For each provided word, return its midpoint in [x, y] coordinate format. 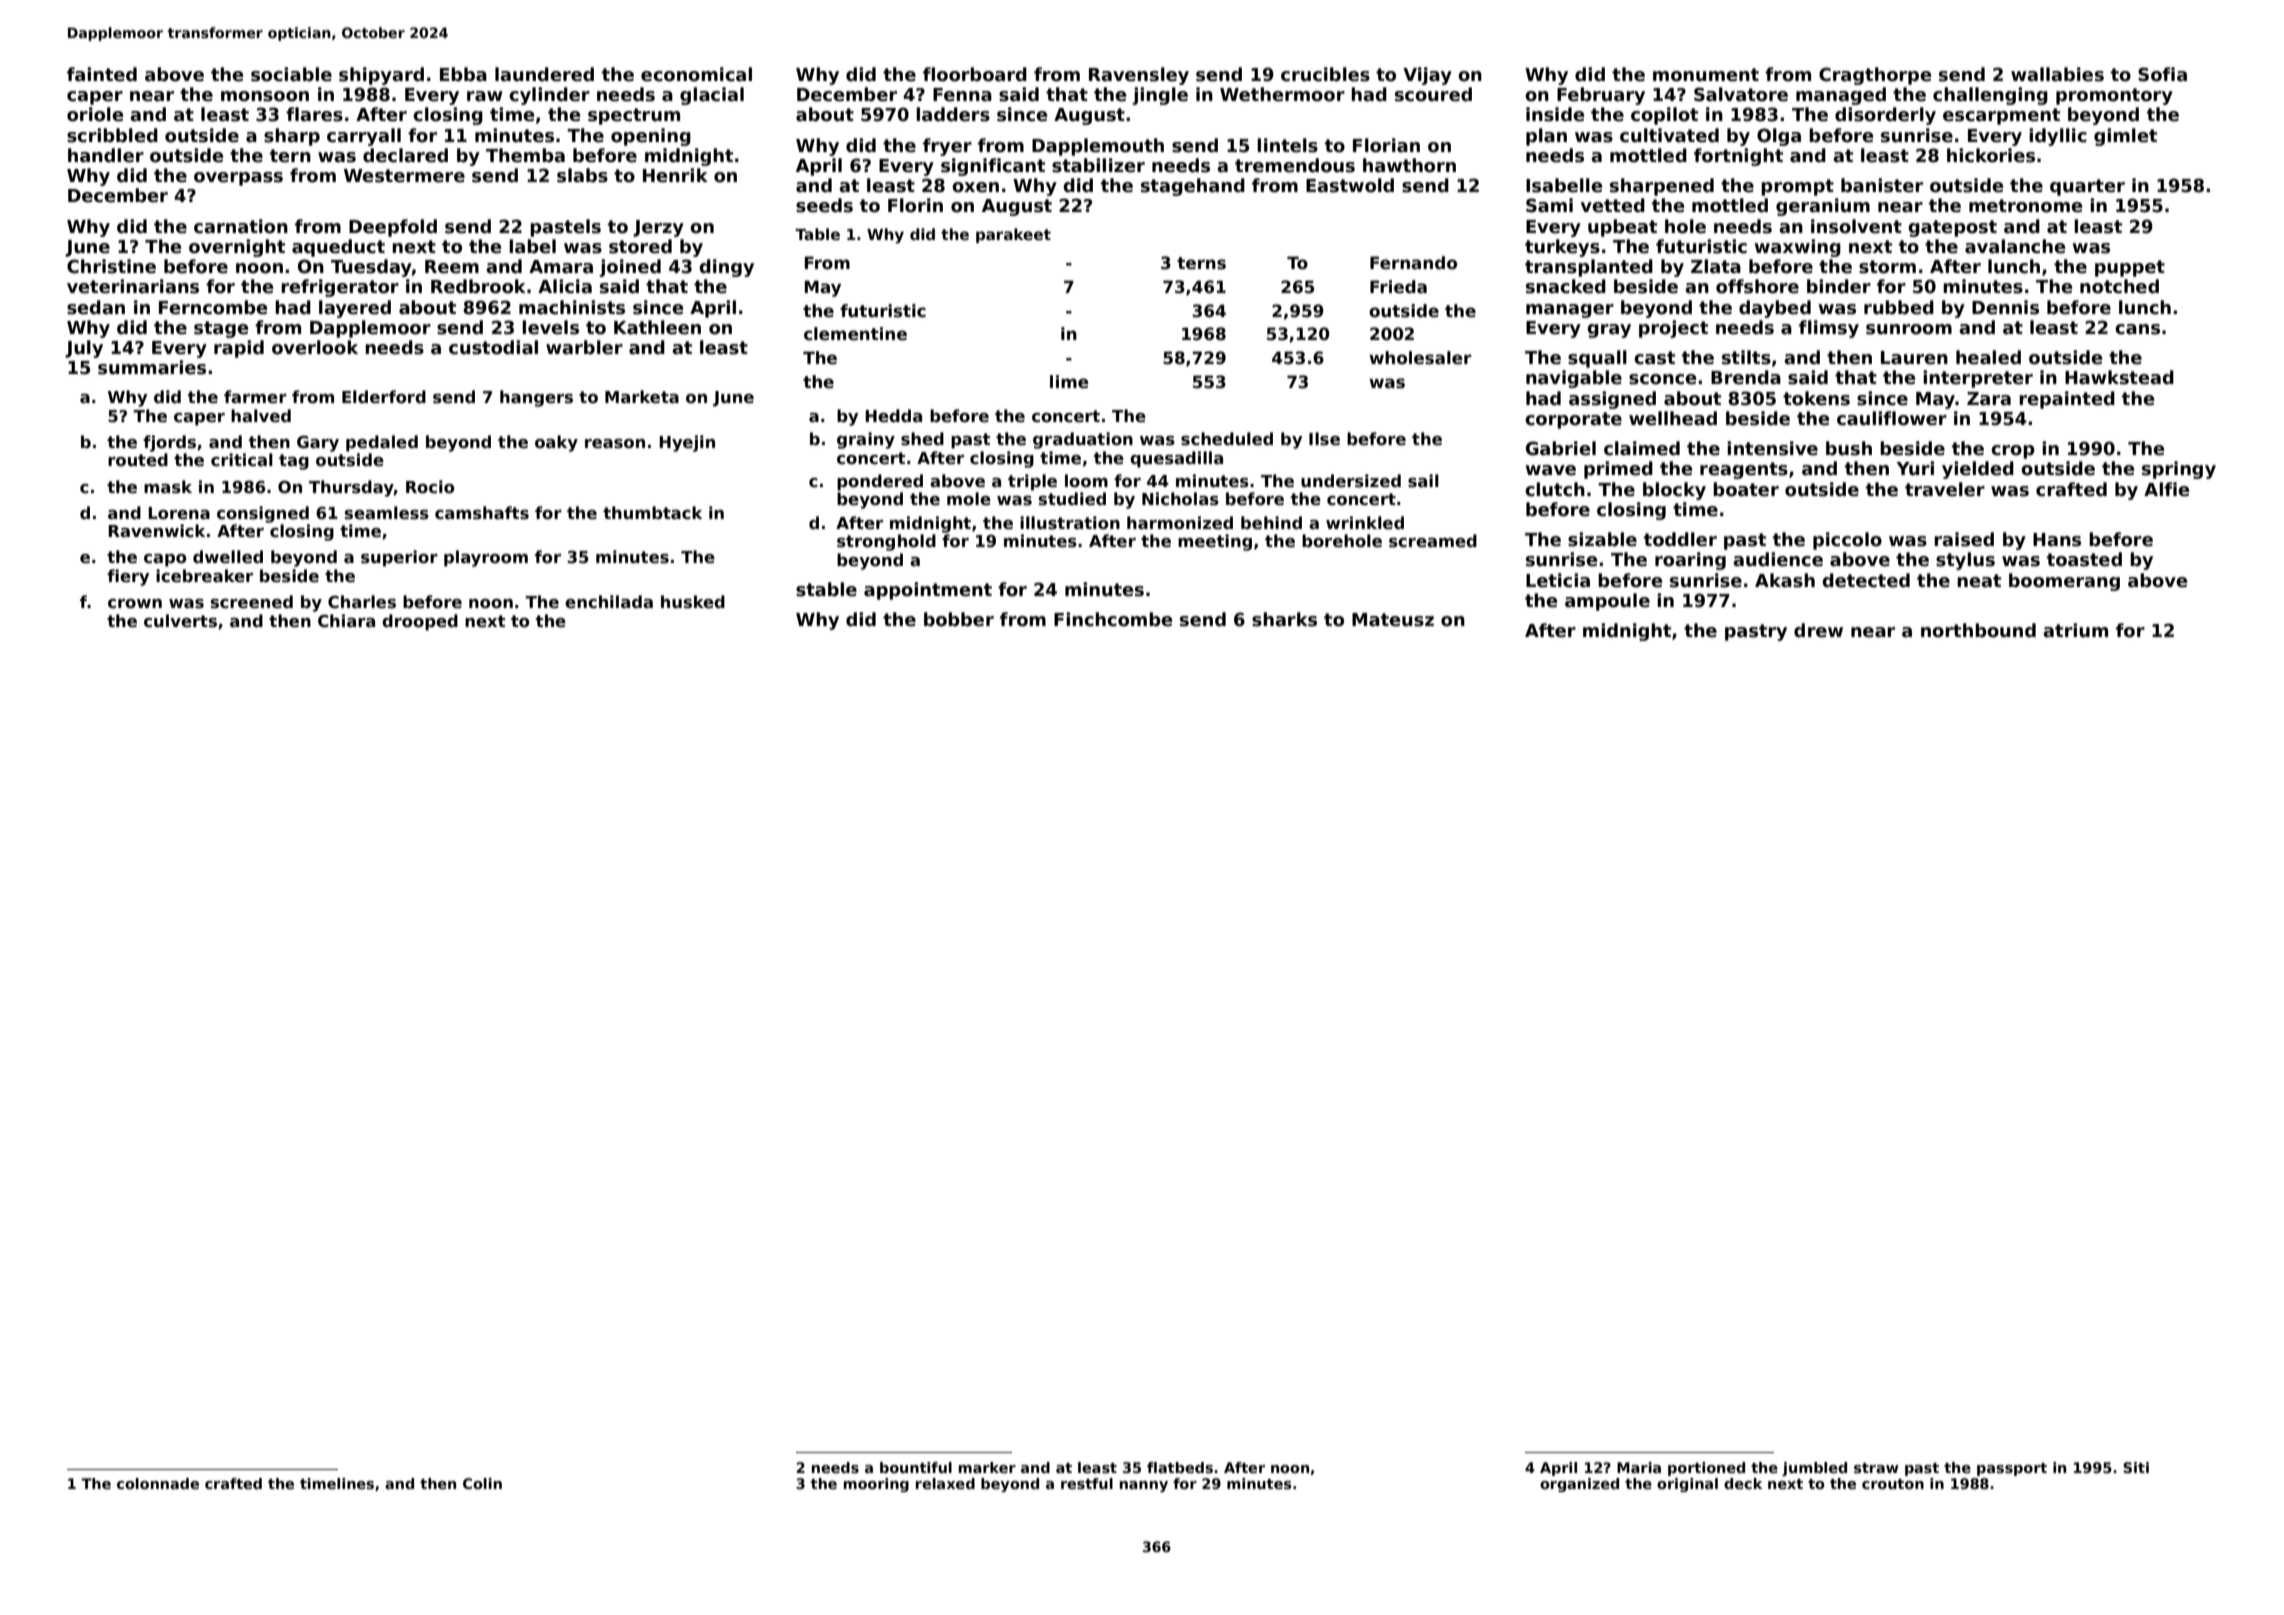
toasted [2084, 559]
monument [1706, 75]
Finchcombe [1113, 619]
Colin [482, 1483]
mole [969, 499]
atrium [2075, 630]
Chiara [346, 621]
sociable [291, 74]
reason [615, 444]
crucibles [1325, 74]
